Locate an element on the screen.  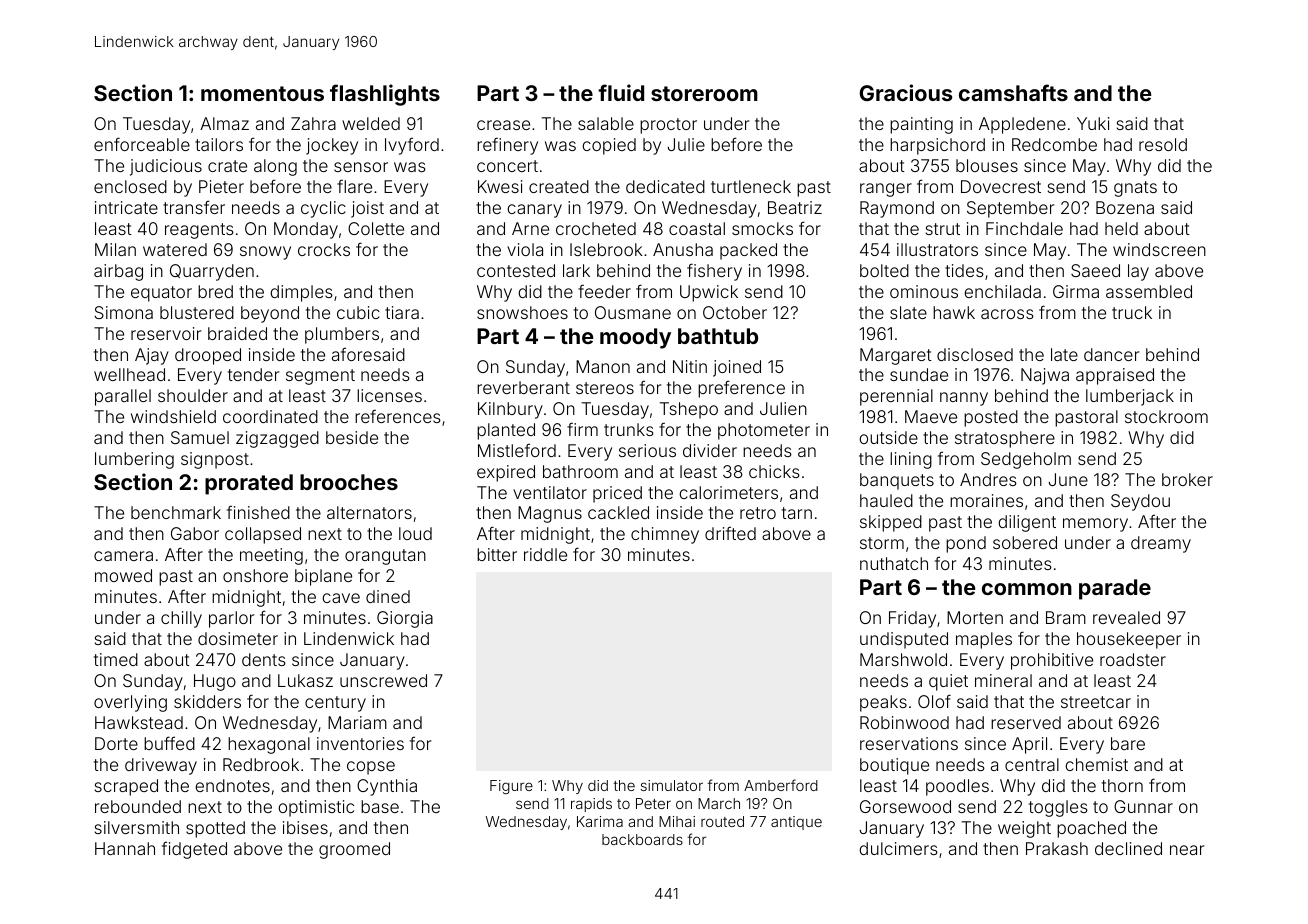
fidgeted is located at coordinates (194, 850).
